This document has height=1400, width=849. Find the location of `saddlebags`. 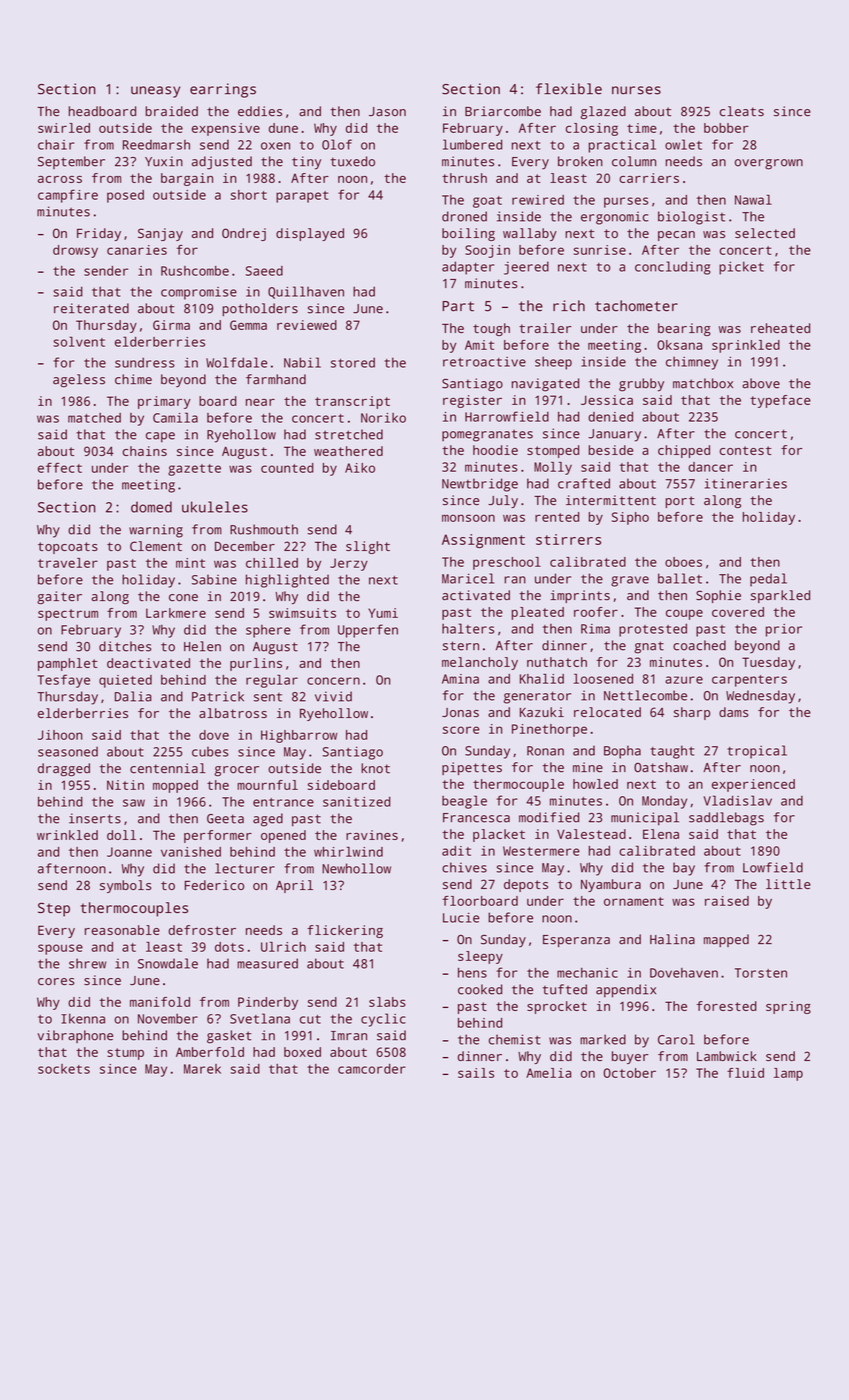

saddlebags is located at coordinates (726, 819).
